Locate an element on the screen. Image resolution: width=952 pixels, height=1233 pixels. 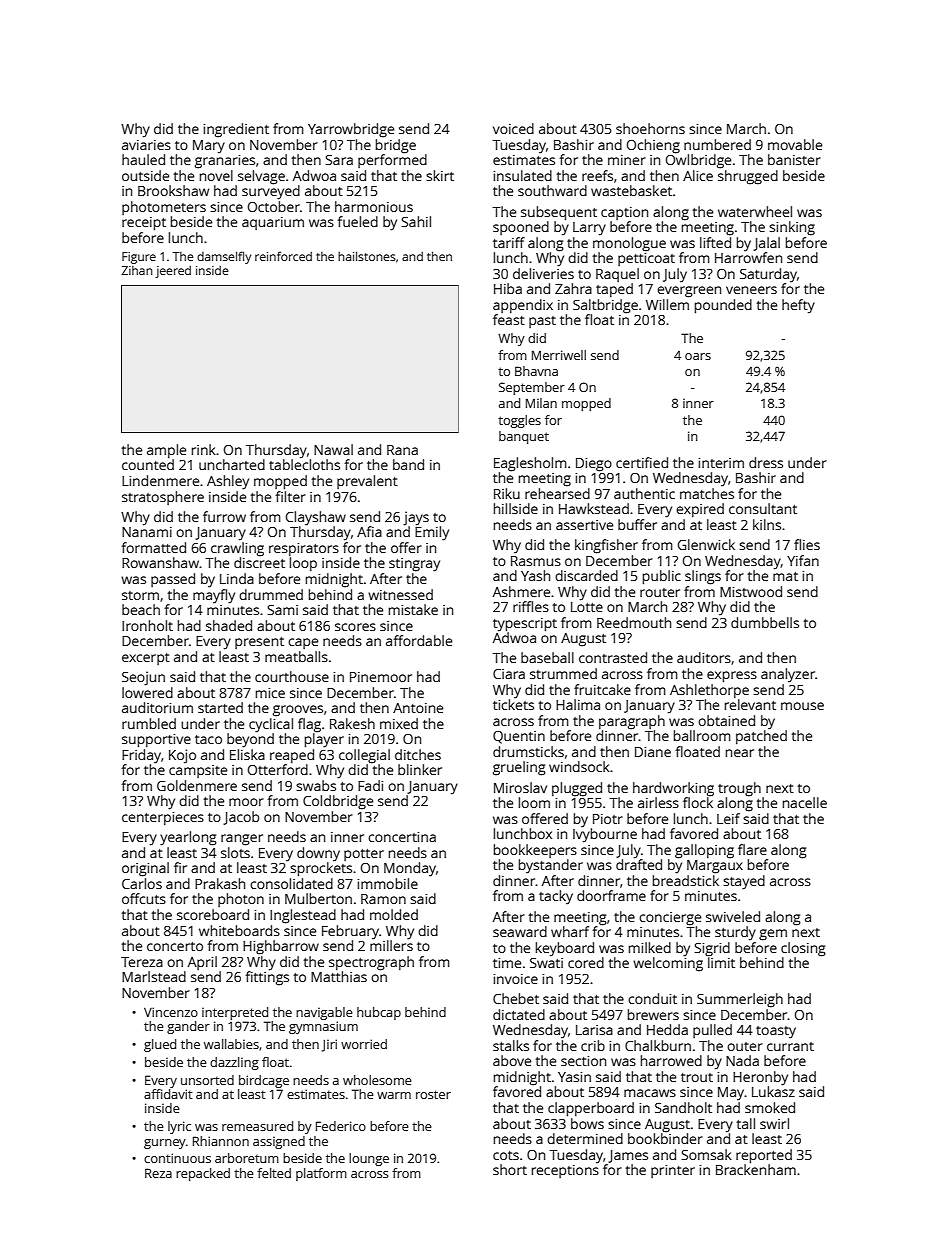
typescript is located at coordinates (525, 625).
